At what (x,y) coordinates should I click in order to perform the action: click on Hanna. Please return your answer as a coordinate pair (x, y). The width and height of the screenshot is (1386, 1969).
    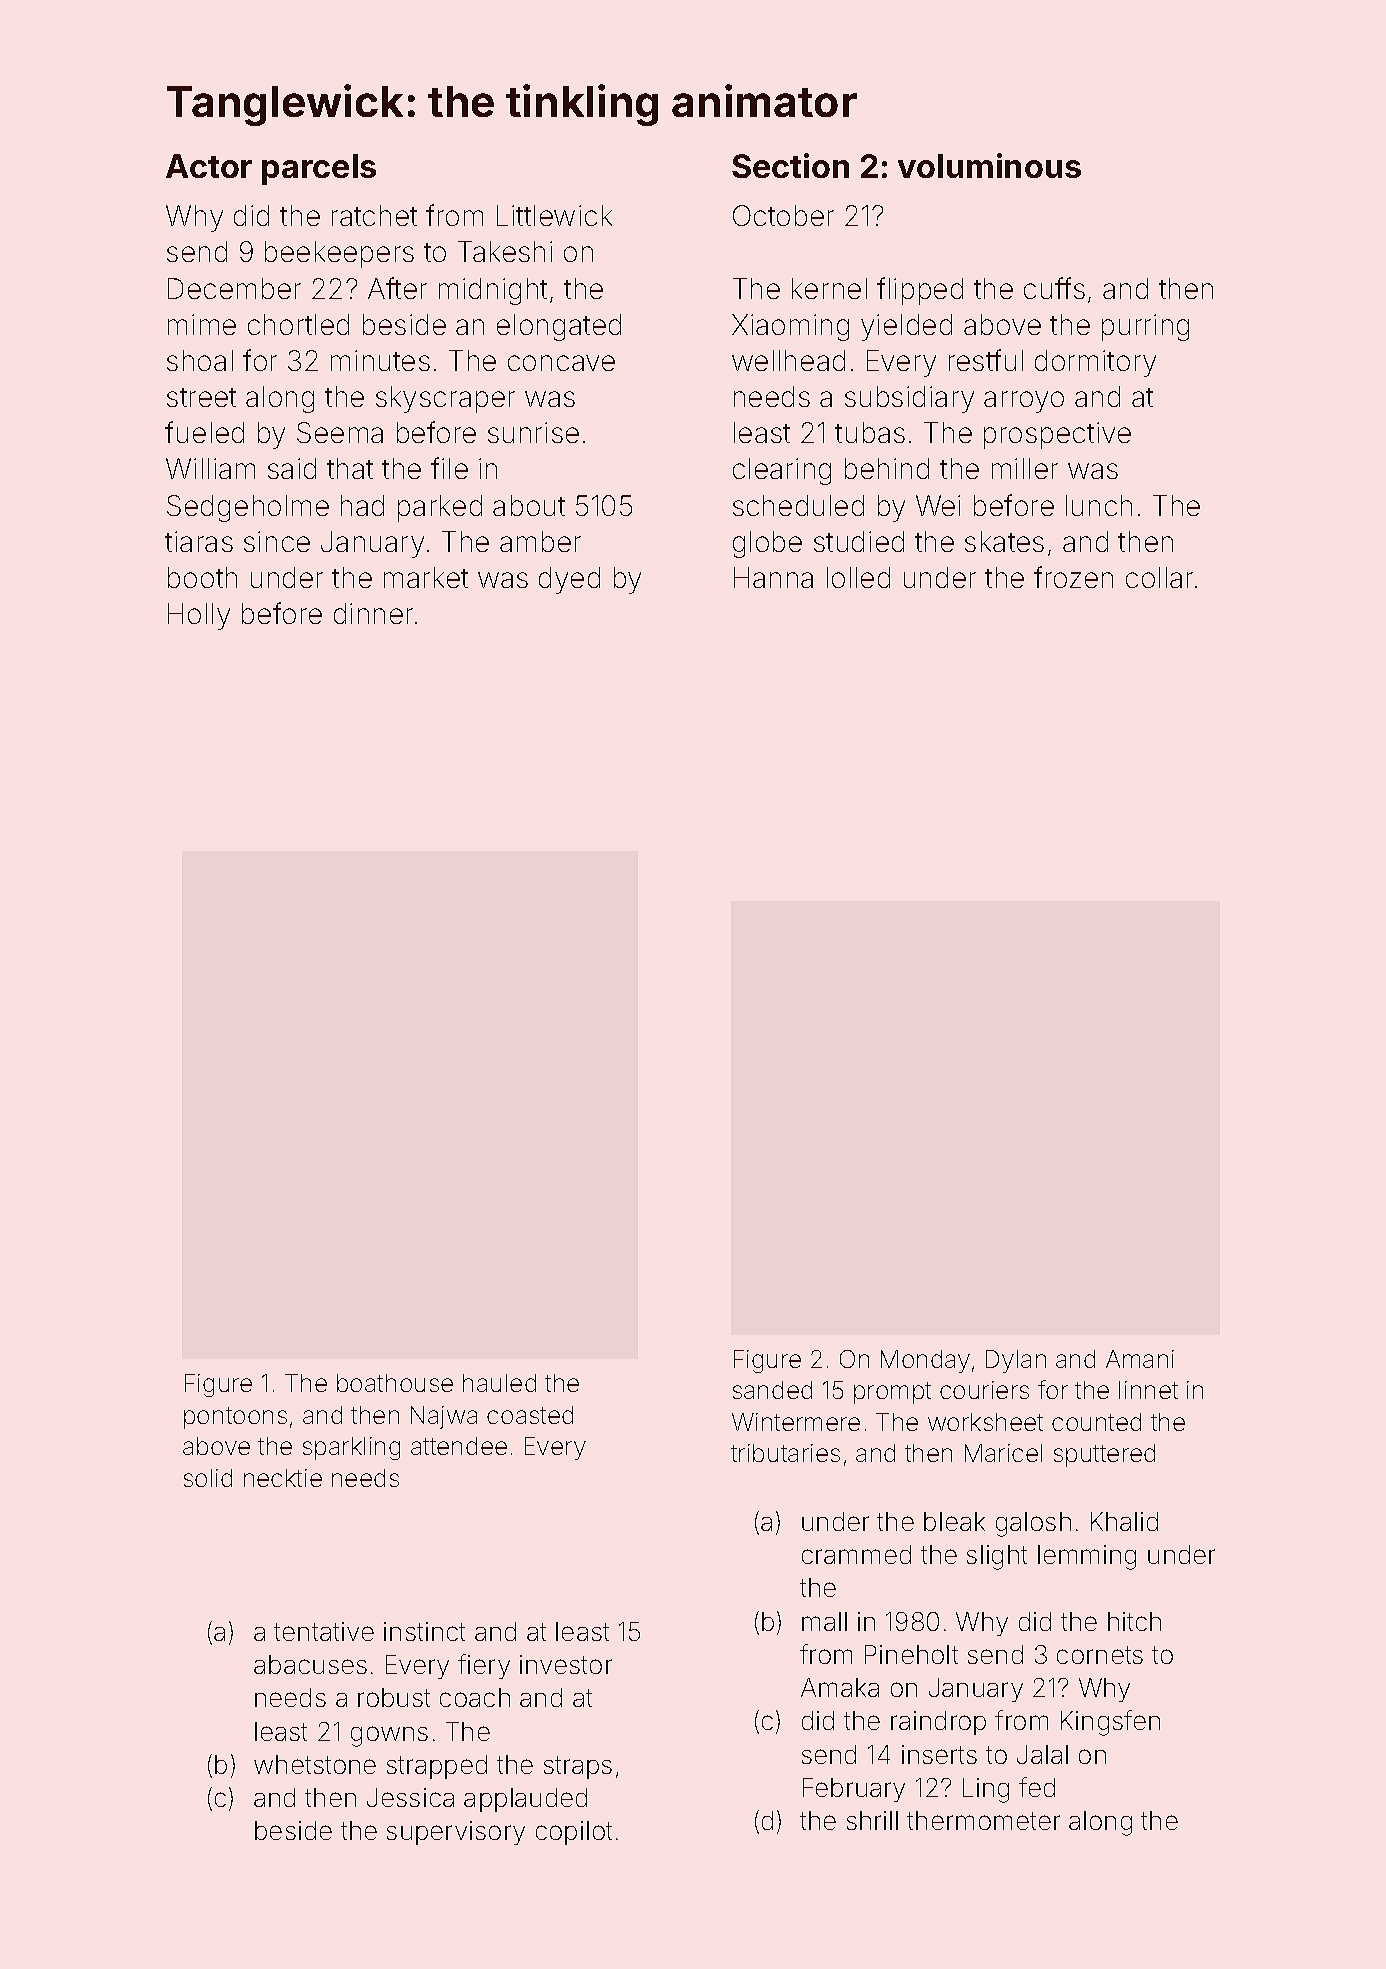
    Looking at the image, I should click on (773, 577).
